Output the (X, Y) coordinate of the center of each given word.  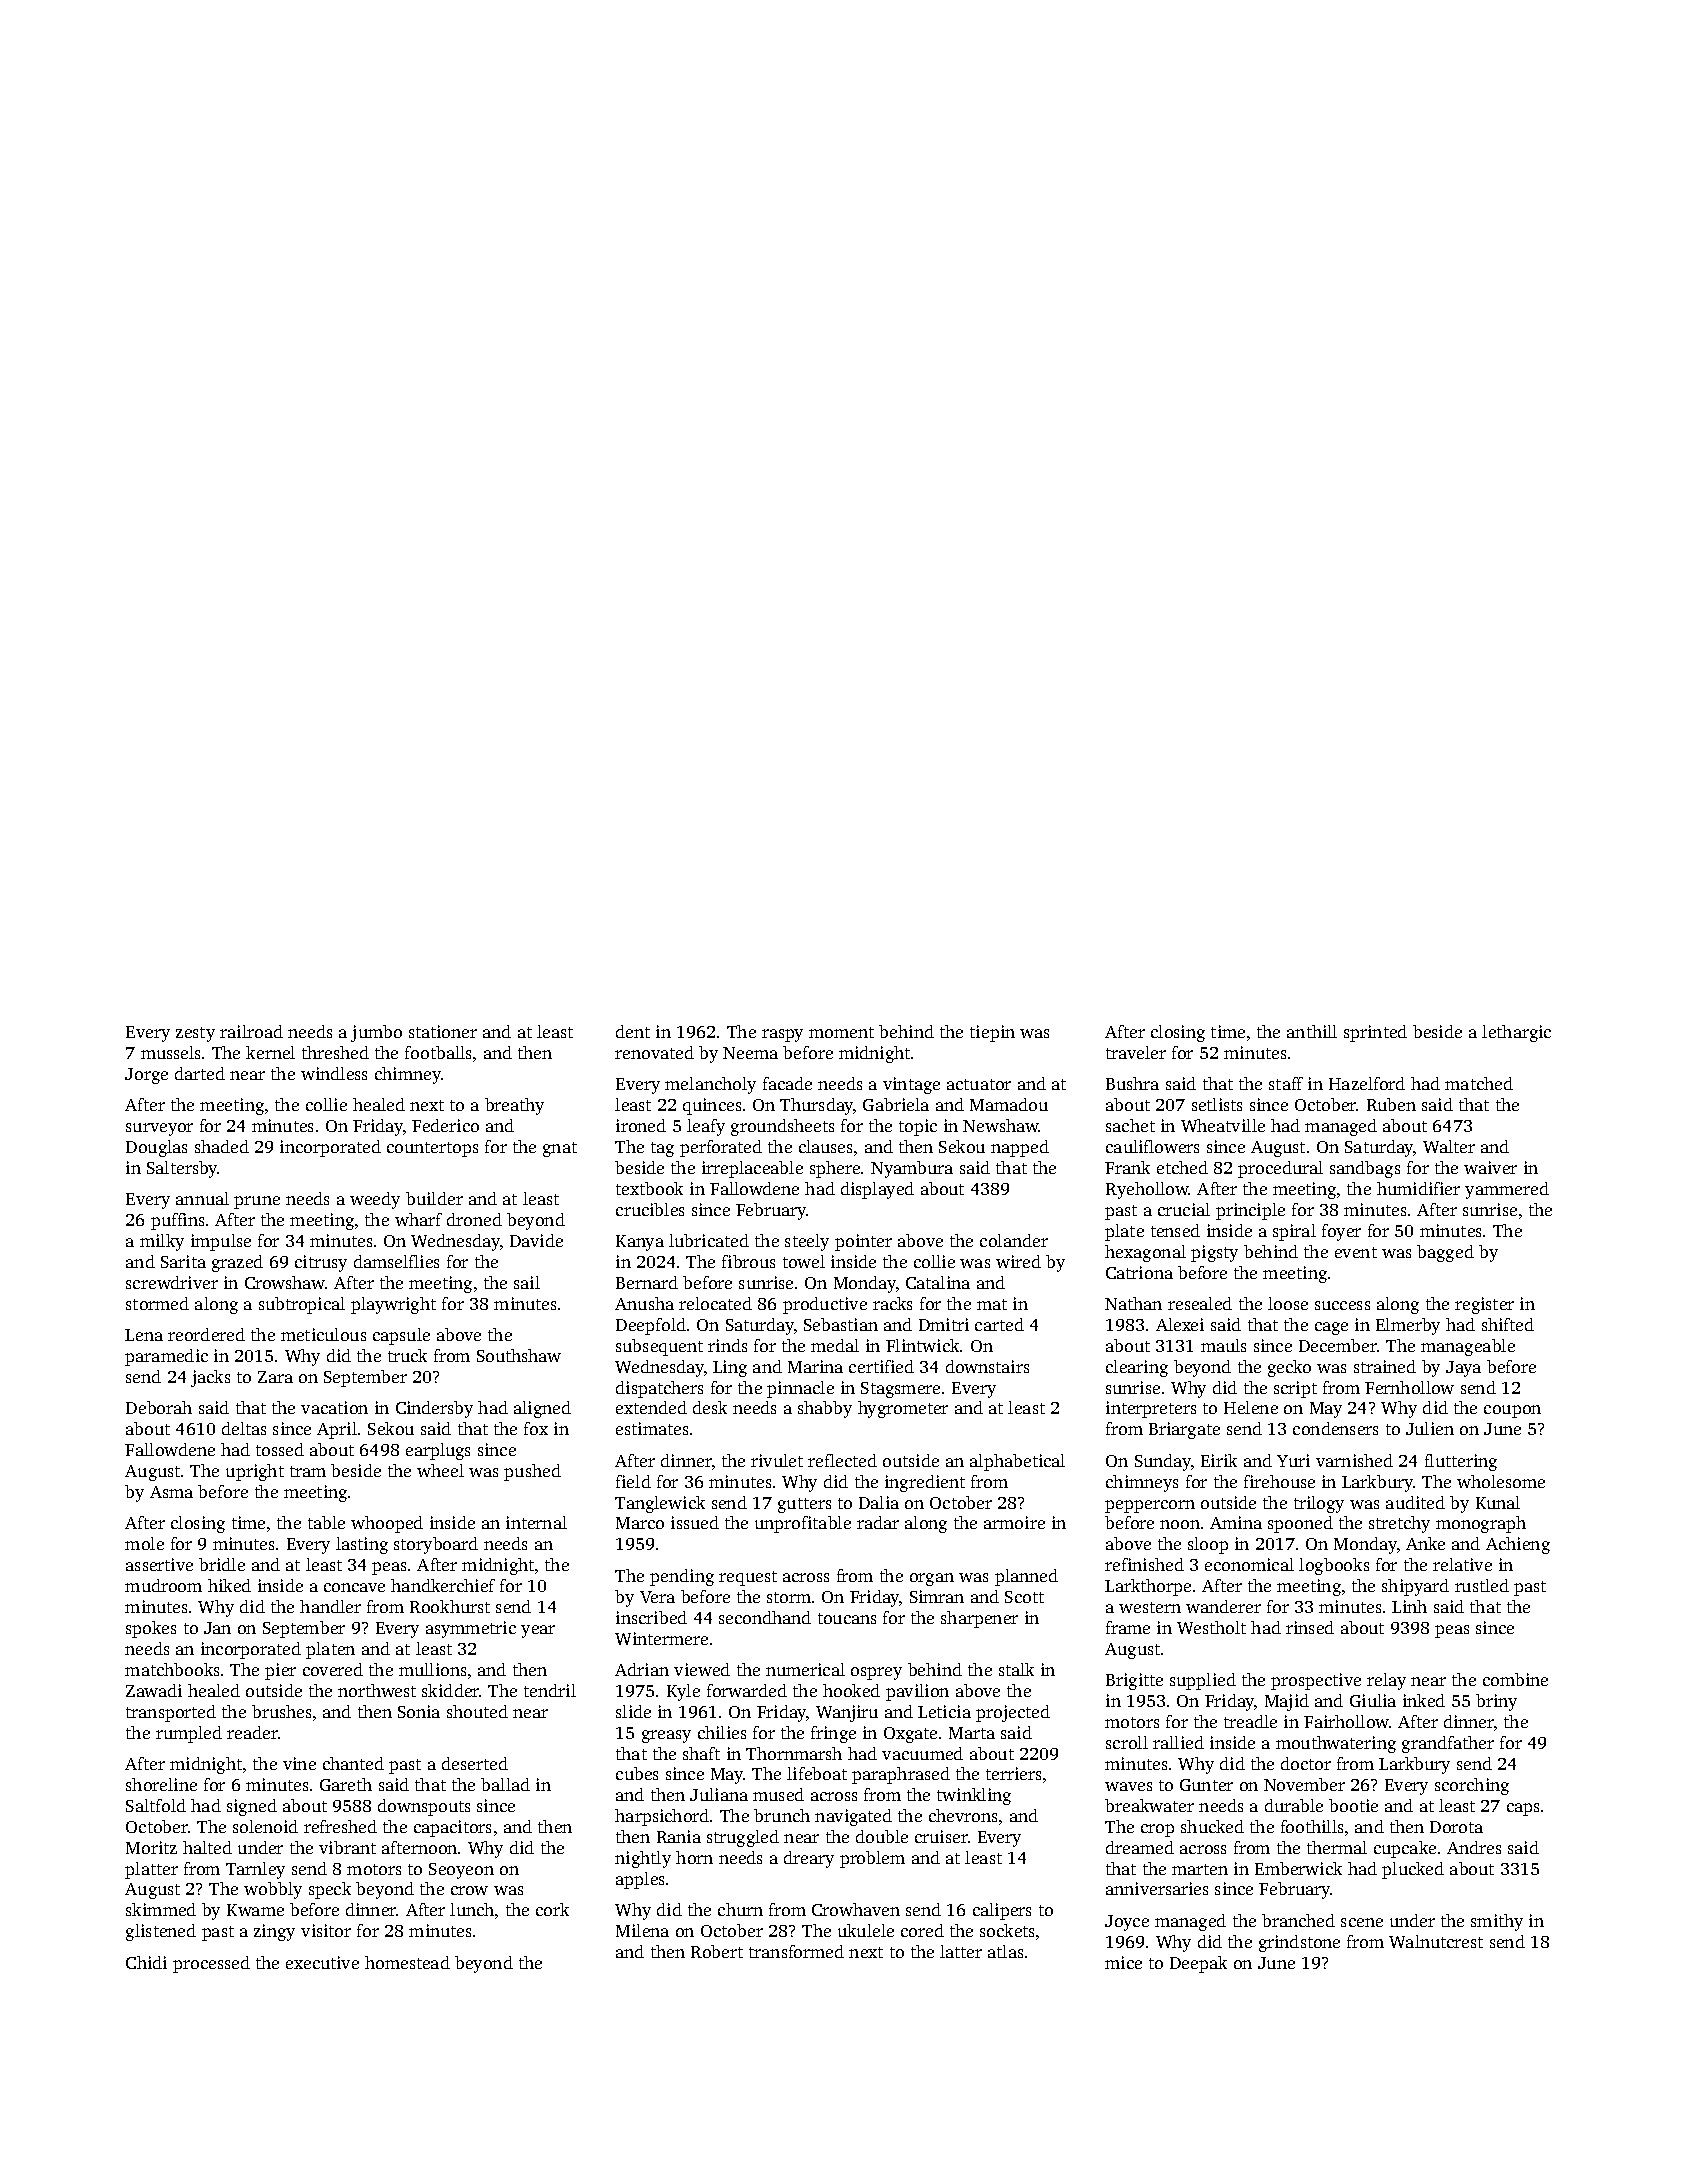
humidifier (1418, 1188)
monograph (1481, 1524)
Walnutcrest (1436, 1941)
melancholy (710, 1085)
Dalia (879, 1502)
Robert (717, 1951)
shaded (222, 1146)
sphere (835, 1169)
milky (162, 1242)
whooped (387, 1524)
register (1484, 1305)
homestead (407, 1962)
